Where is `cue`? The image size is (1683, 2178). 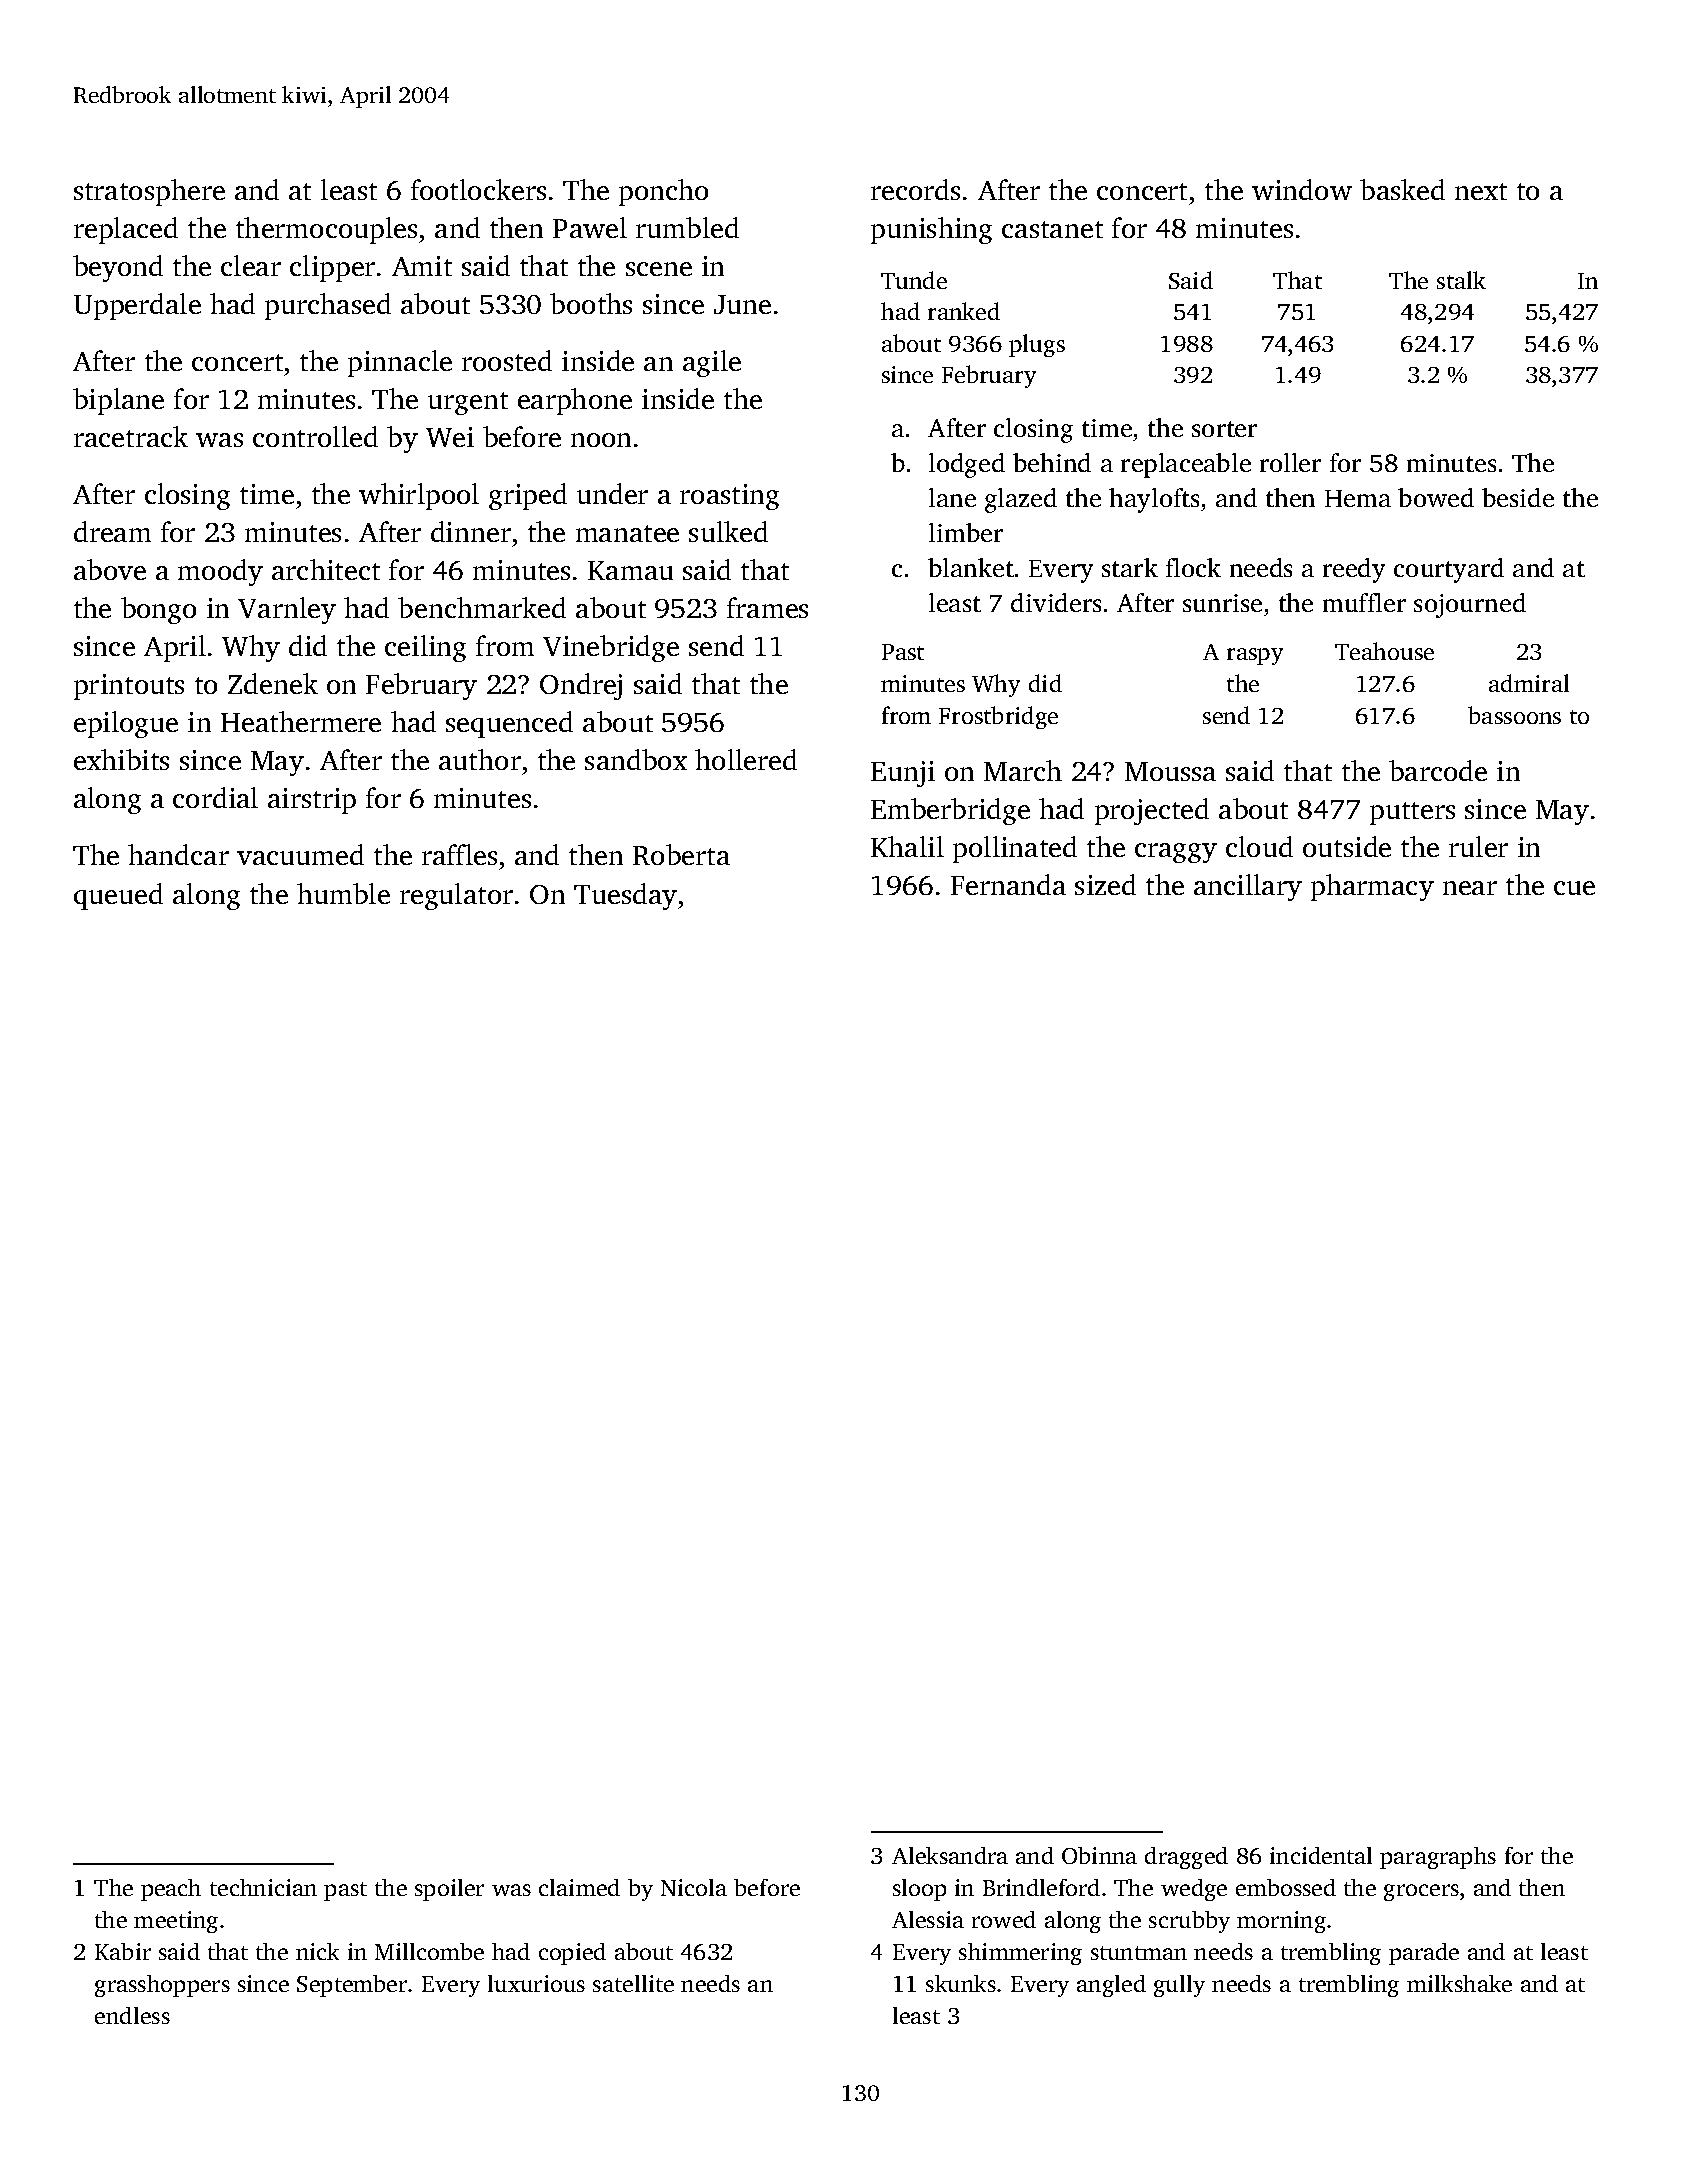 cue is located at coordinates (1574, 888).
